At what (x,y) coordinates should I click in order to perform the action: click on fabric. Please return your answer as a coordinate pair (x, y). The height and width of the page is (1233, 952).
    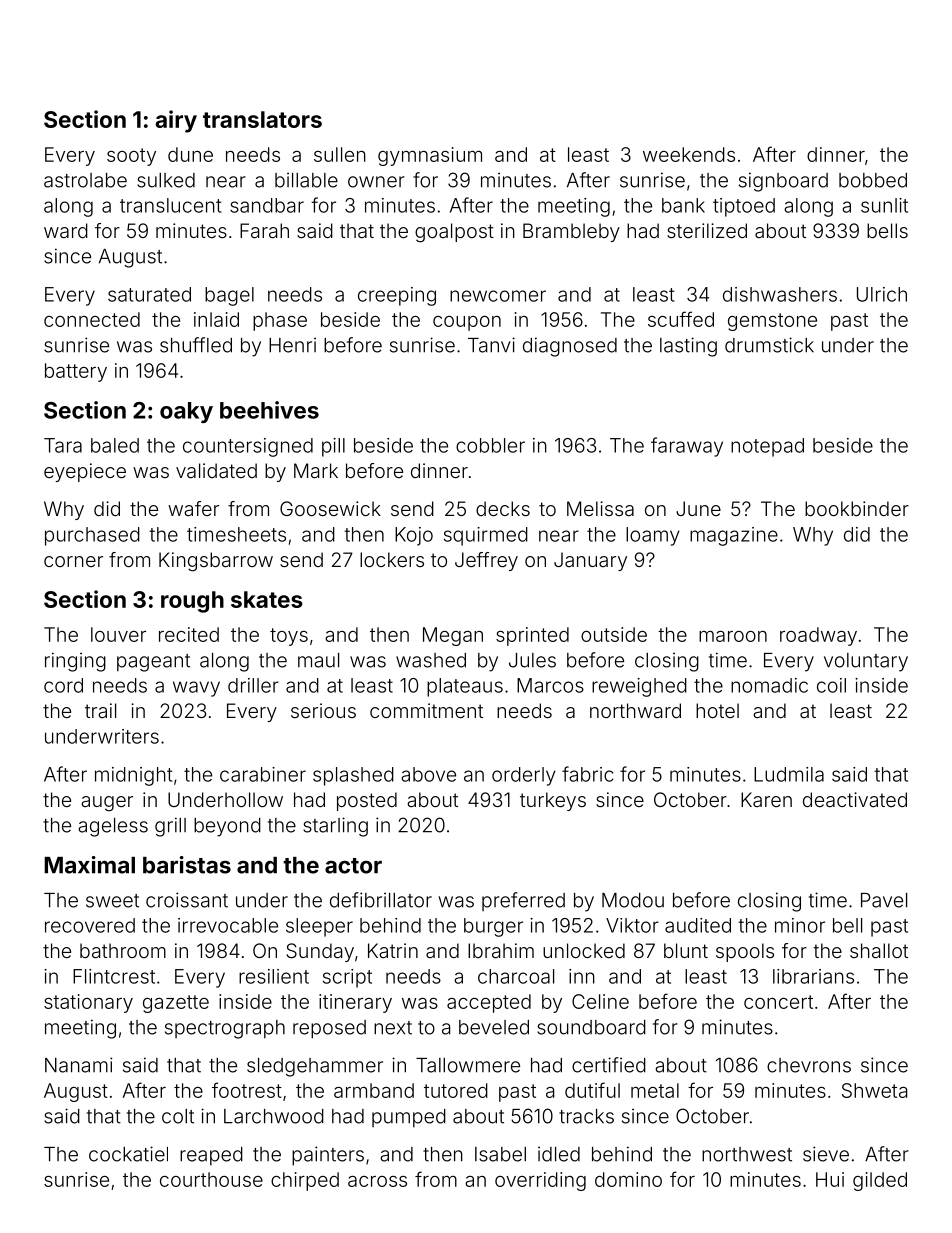
    Looking at the image, I should click on (588, 774).
